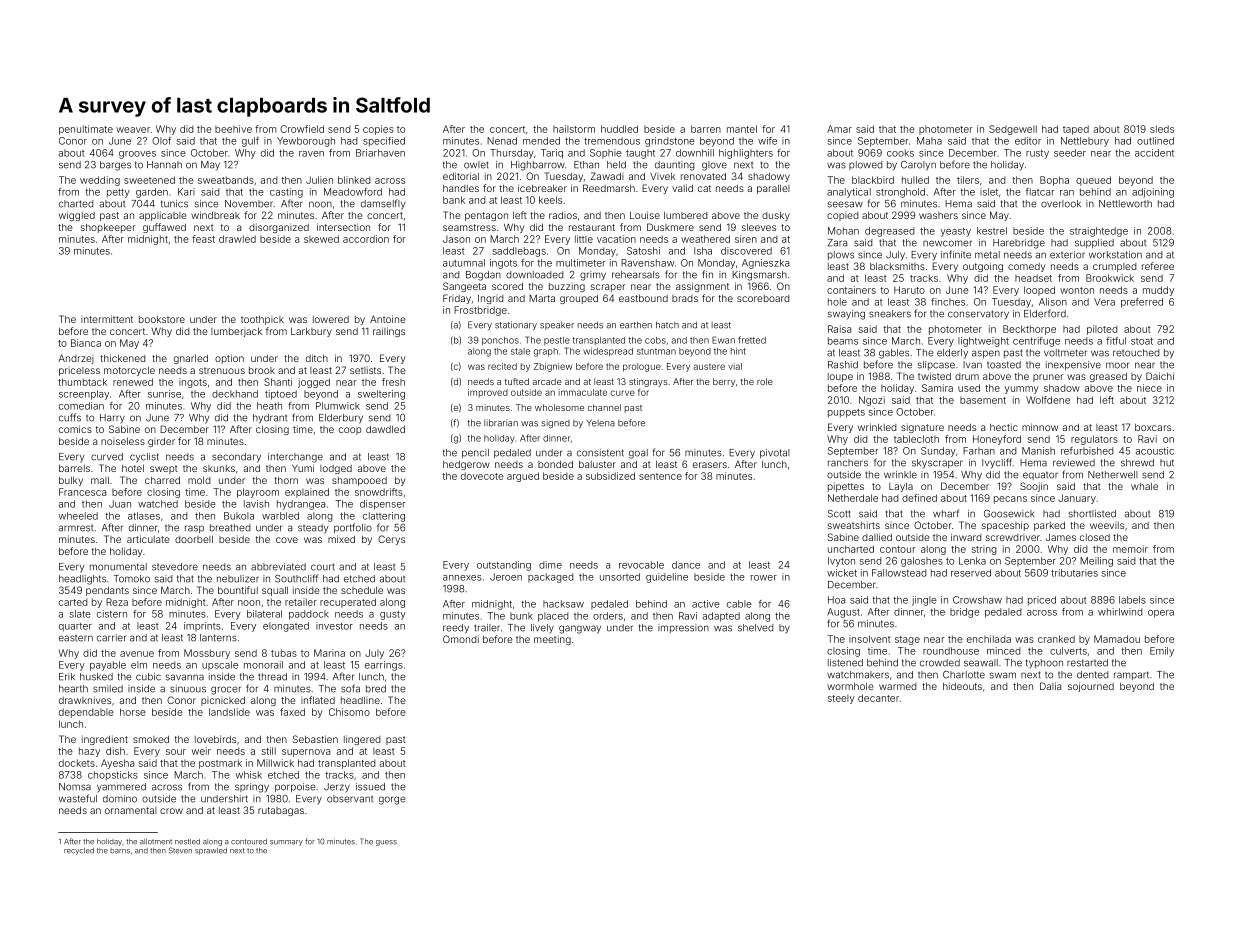 Image resolution: width=1233 pixels, height=952 pixels. Describe the element at coordinates (872, 401) in the screenshot. I see `Ngozi` at that location.
